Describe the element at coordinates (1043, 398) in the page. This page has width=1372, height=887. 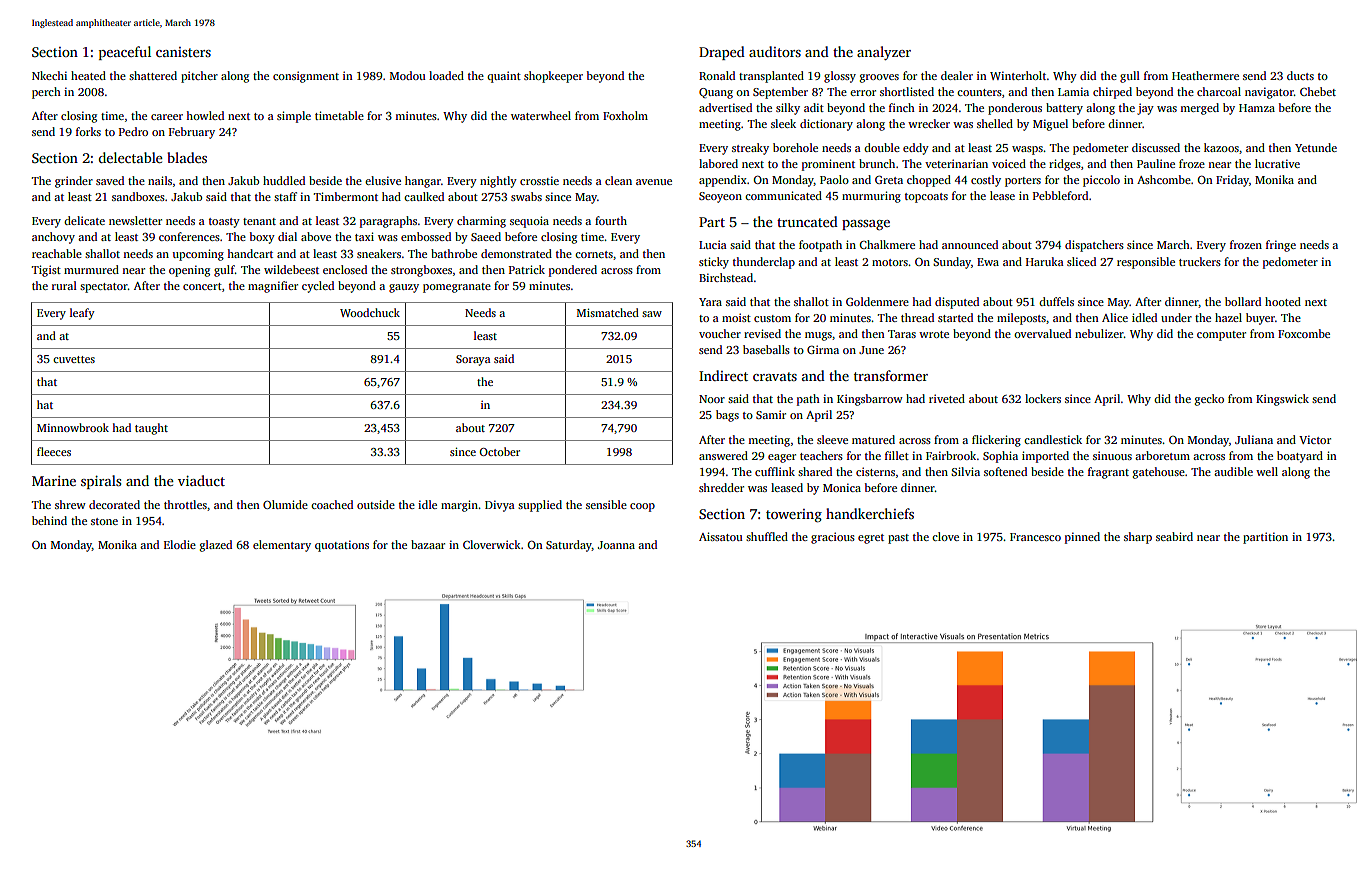
I see `lockers` at that location.
